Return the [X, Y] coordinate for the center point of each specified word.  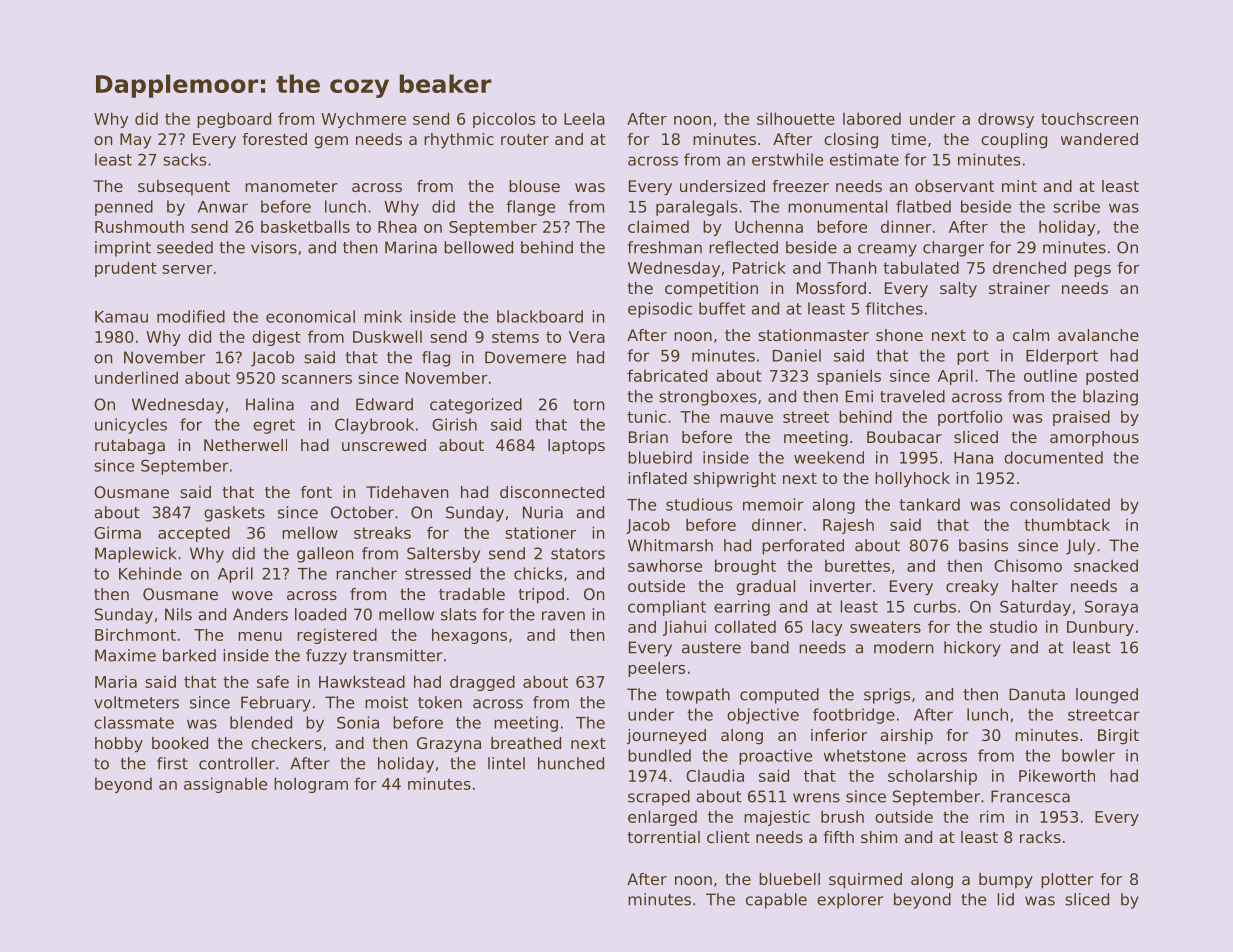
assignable [225, 785]
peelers [656, 669]
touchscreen [1089, 118]
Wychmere [363, 120]
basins [983, 545]
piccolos [504, 120]
